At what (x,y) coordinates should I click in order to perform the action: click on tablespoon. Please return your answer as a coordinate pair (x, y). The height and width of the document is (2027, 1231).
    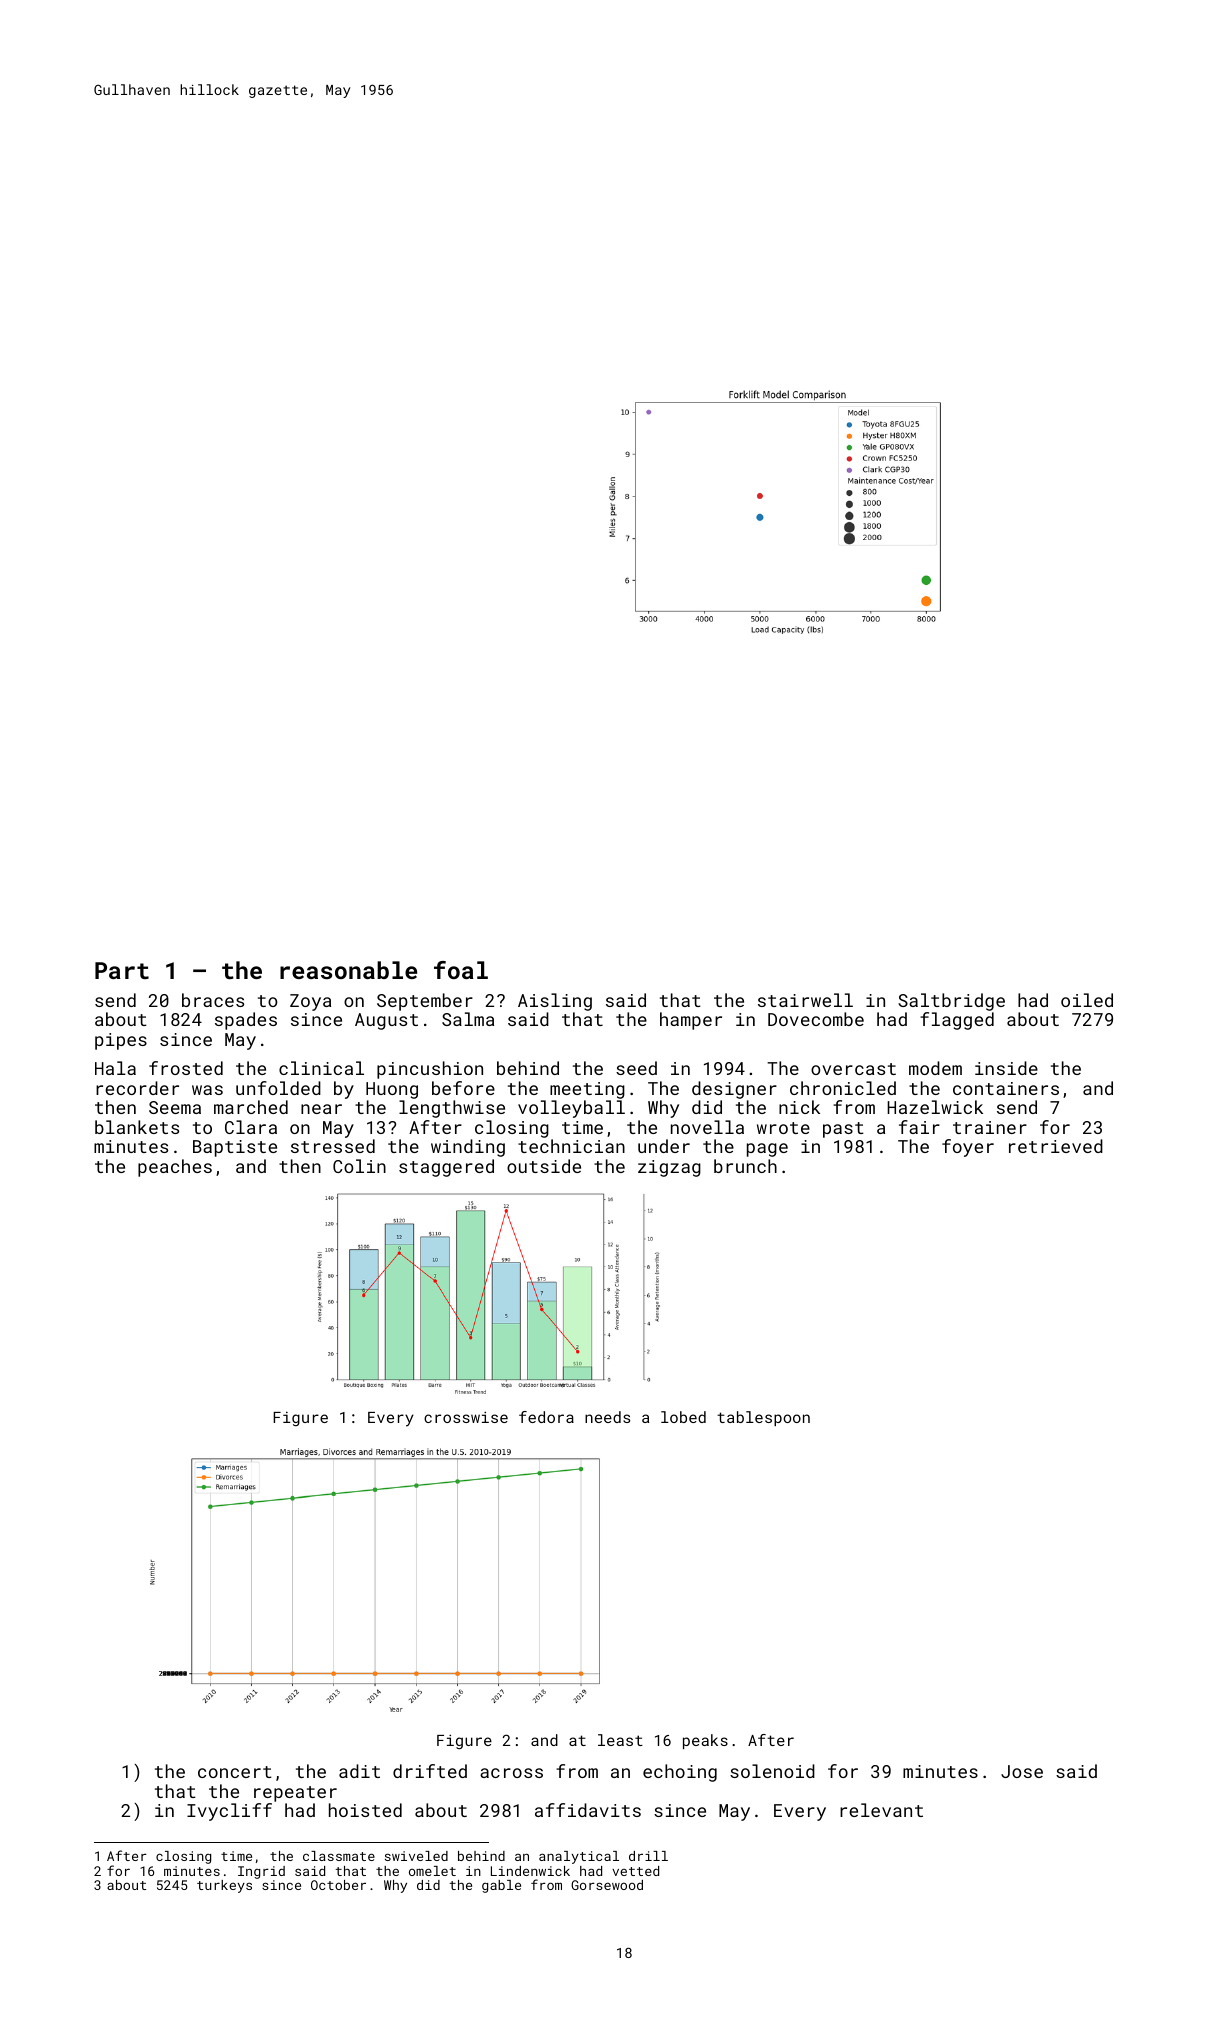
    Looking at the image, I should click on (763, 1418).
